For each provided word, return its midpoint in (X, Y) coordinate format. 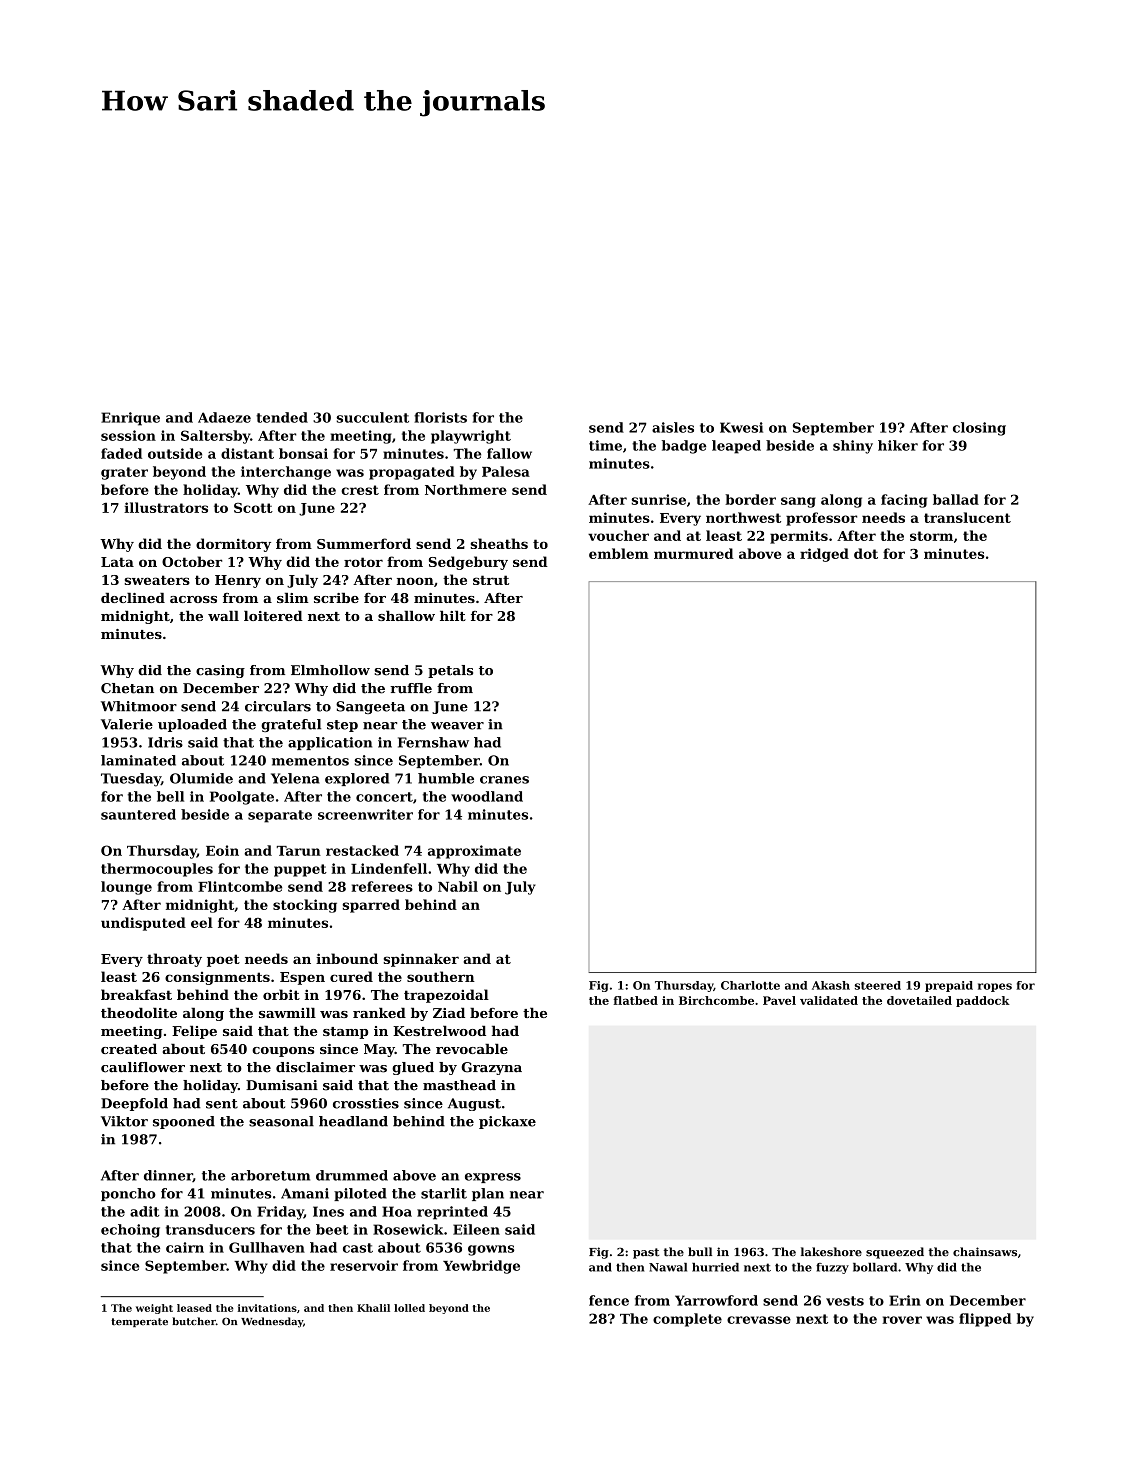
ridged (824, 555)
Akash (831, 985)
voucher (618, 535)
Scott (253, 508)
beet (332, 1229)
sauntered (138, 814)
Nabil (458, 886)
